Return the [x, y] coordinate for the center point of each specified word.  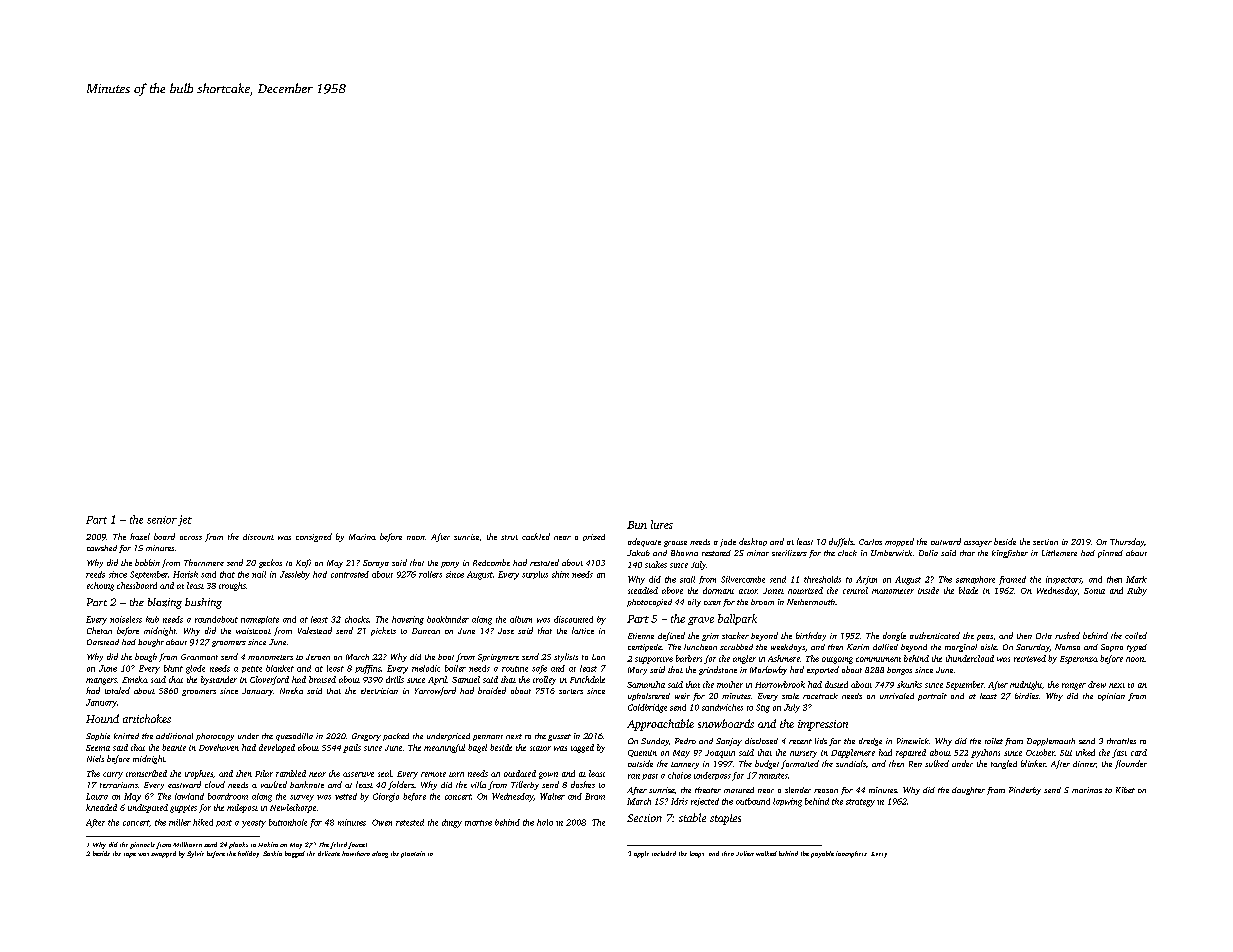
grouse [675, 544]
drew [1097, 684]
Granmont [199, 657]
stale [790, 696]
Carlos [870, 542]
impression [823, 725]
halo [545, 822]
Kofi [303, 563]
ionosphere [851, 854]
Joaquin [720, 754]
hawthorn [356, 853]
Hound [102, 718]
